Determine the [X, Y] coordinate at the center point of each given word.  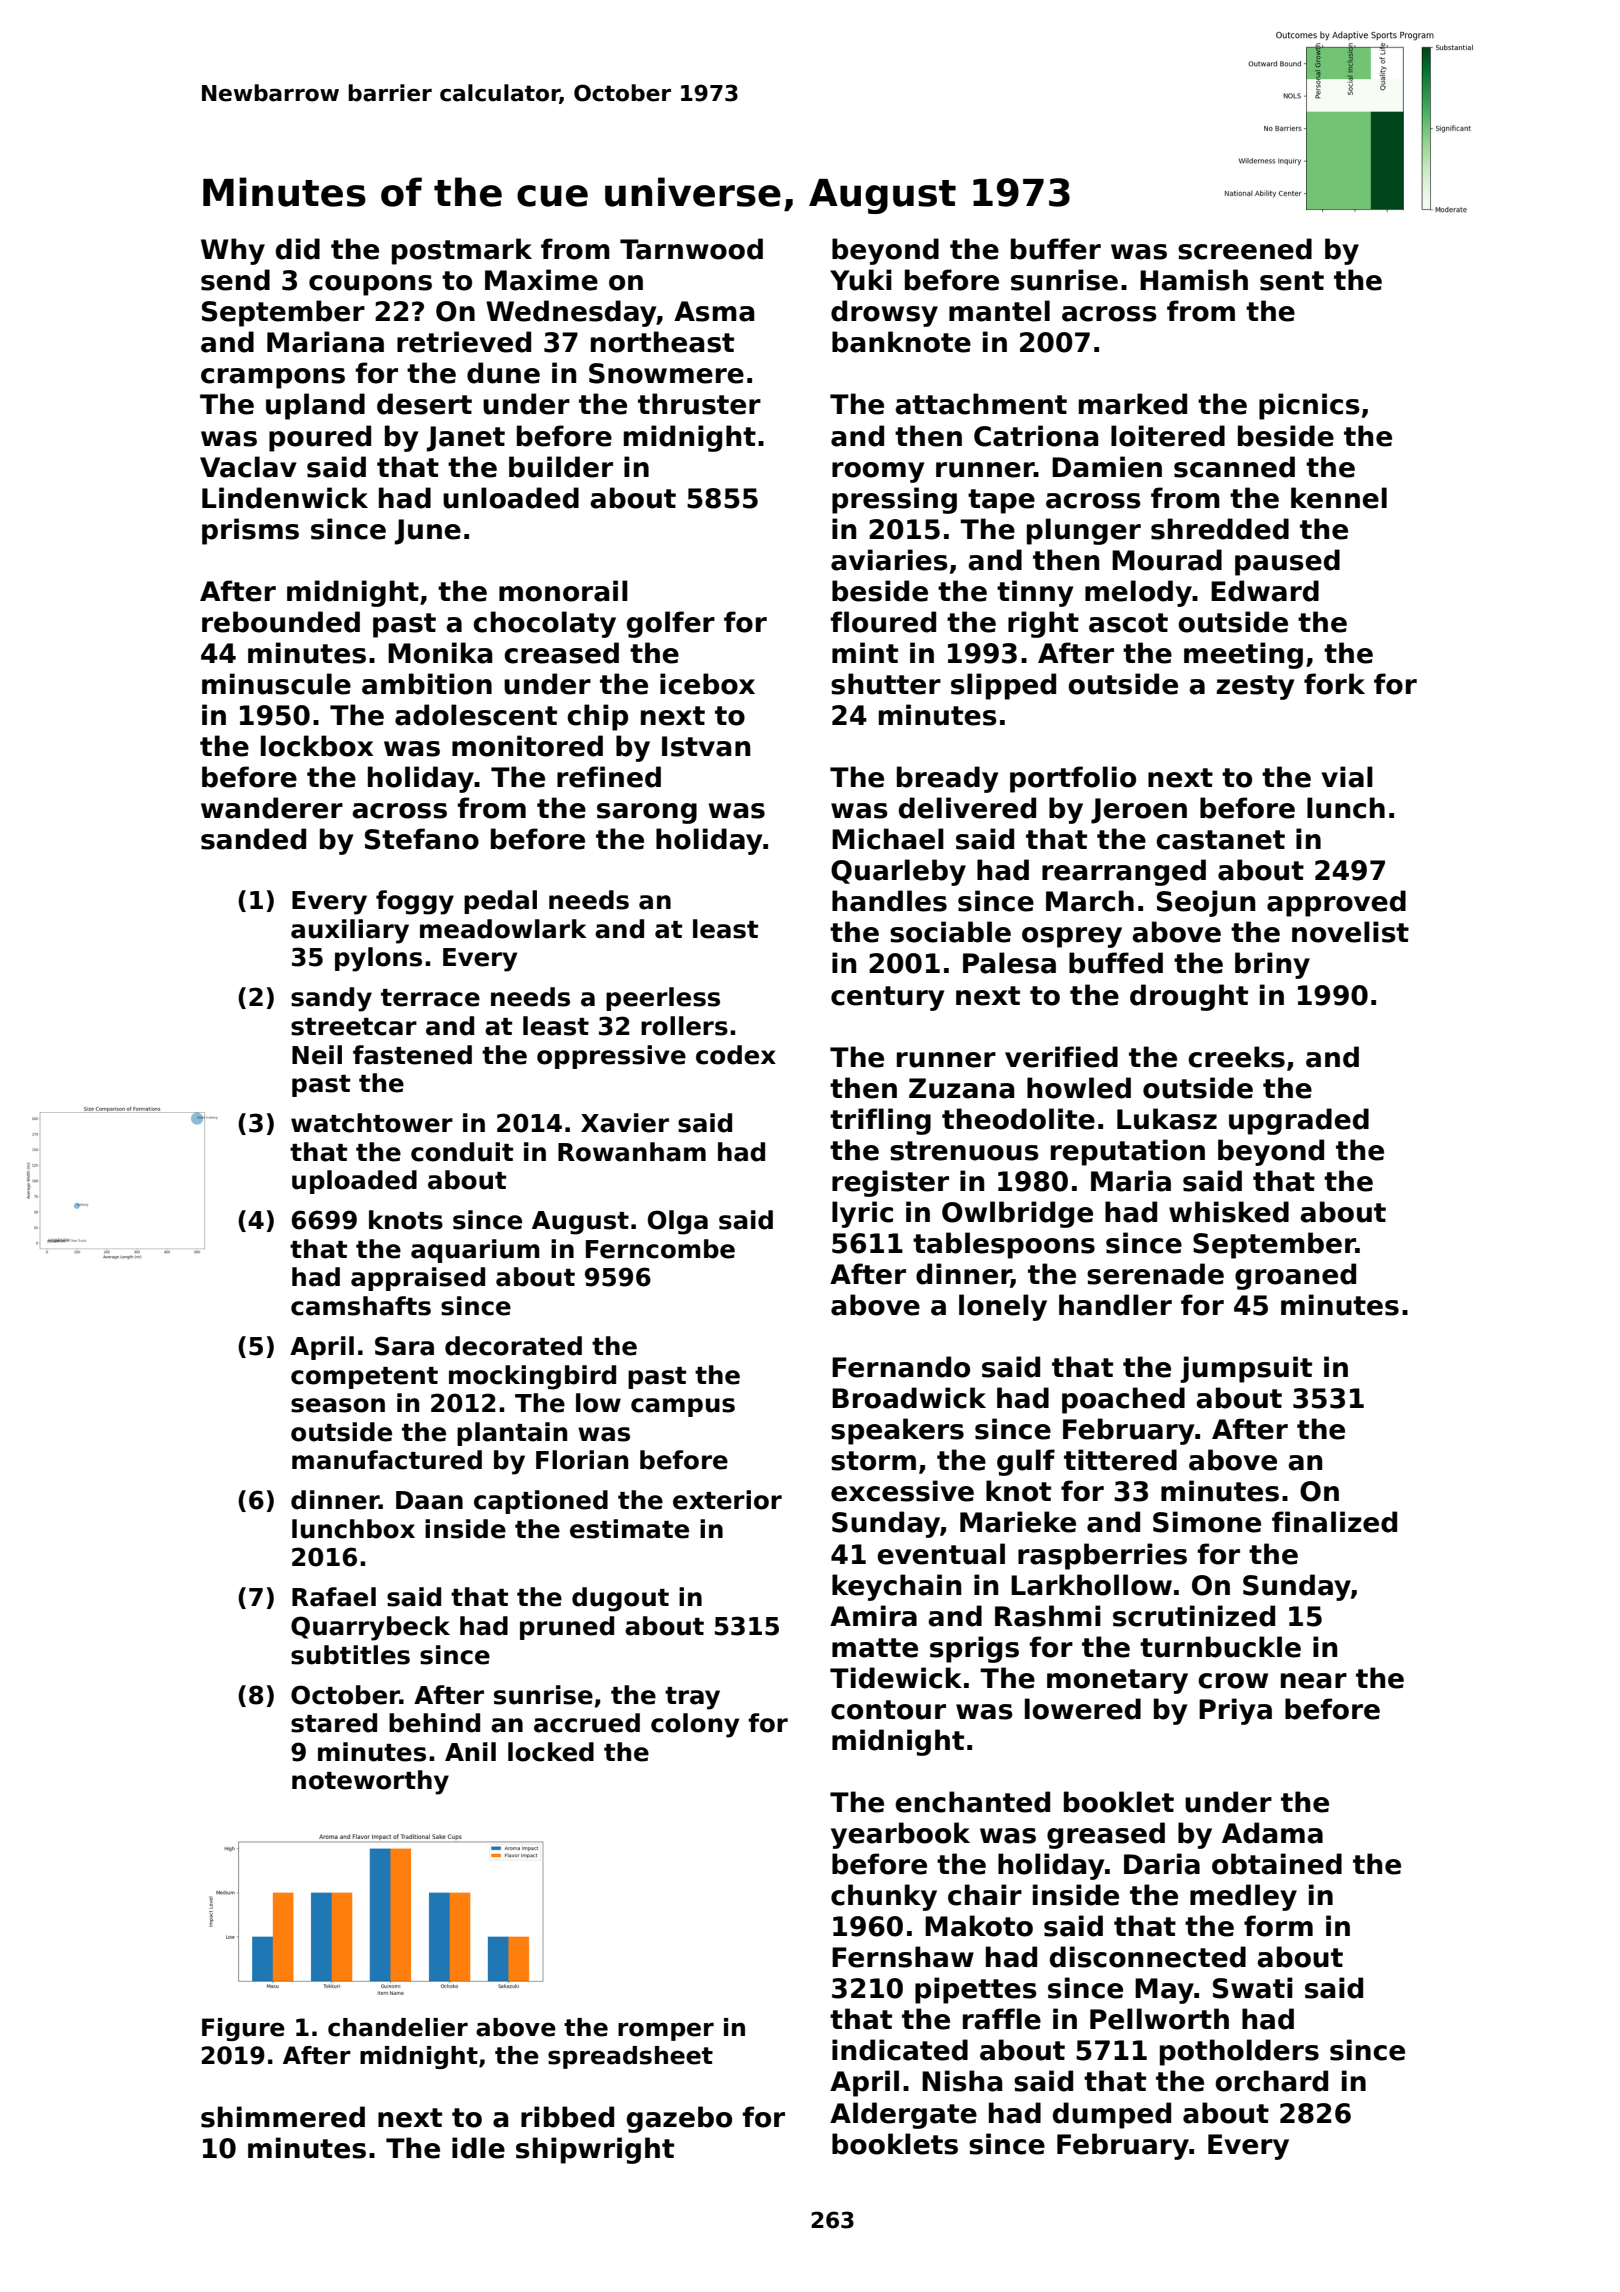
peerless [663, 999]
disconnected [1148, 1957]
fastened [412, 1055]
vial [1347, 777]
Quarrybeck [370, 1628]
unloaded [511, 498]
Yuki [861, 280]
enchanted [972, 1802]
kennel [1339, 498]
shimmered [283, 2117]
